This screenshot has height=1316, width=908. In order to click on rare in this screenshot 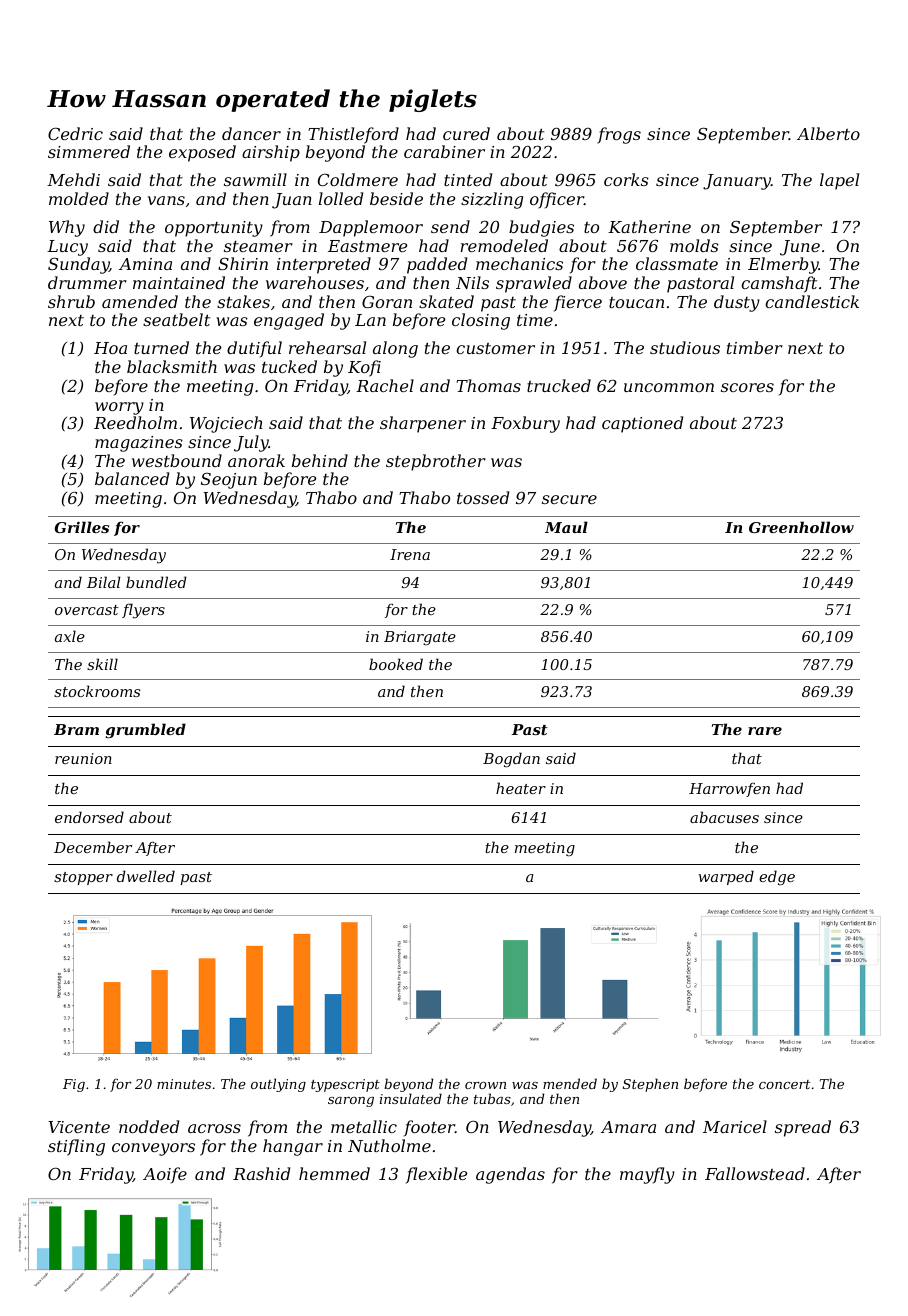, I will do `click(765, 731)`.
